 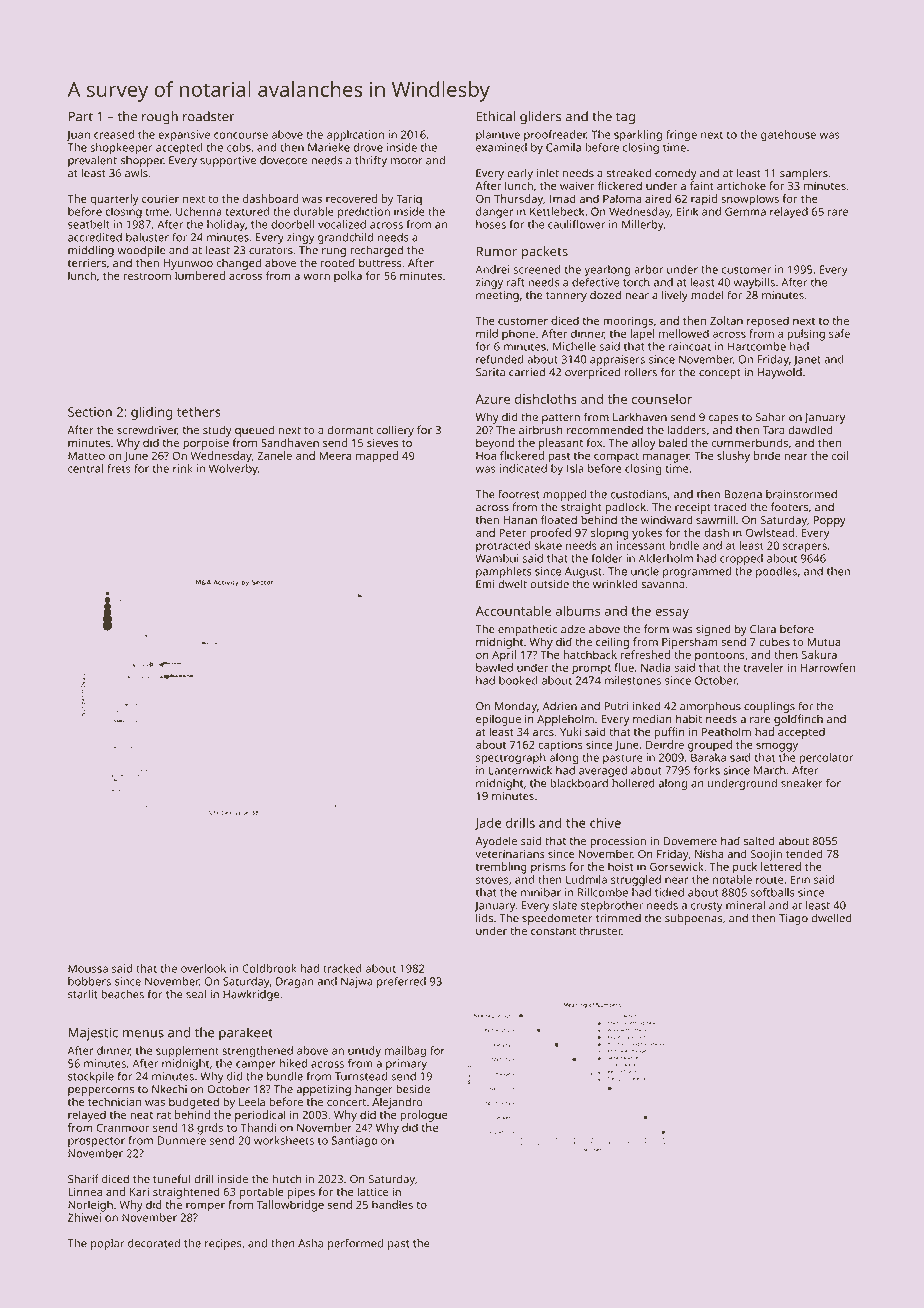 What do you see at coordinates (840, 455) in the screenshot?
I see `coil` at bounding box center [840, 455].
